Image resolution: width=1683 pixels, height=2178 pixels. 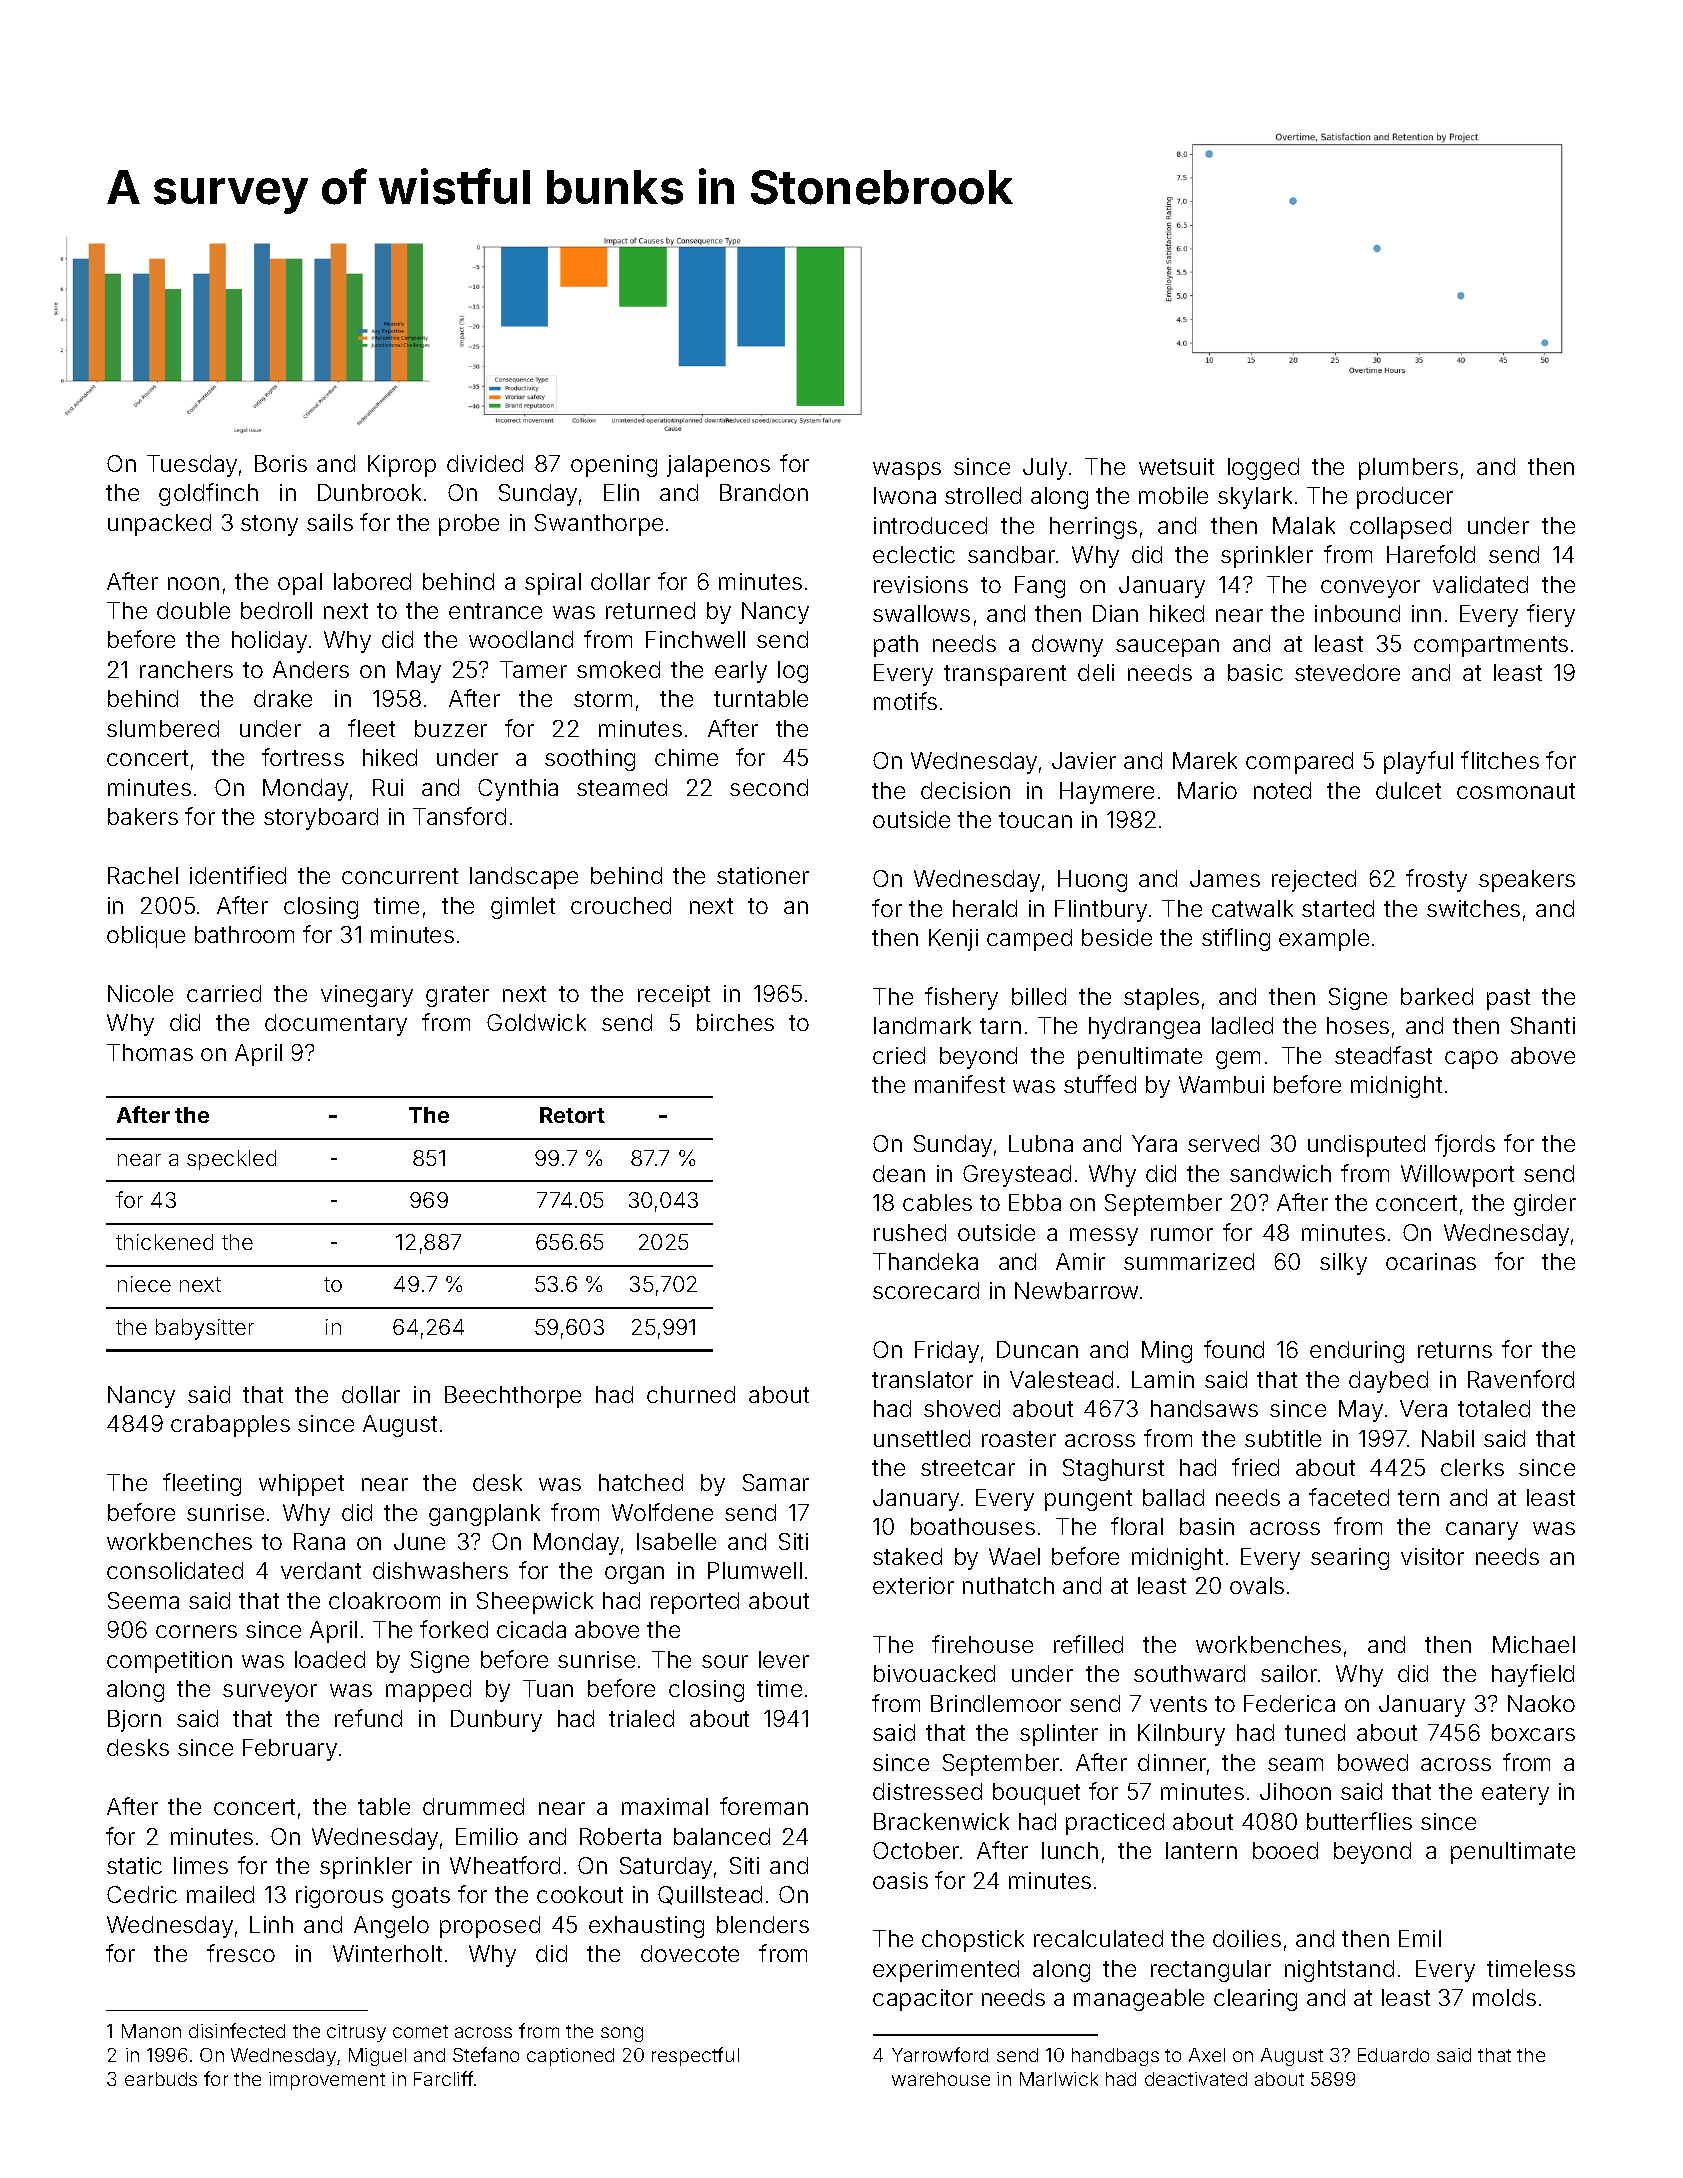 I want to click on Malak, so click(x=1304, y=525).
